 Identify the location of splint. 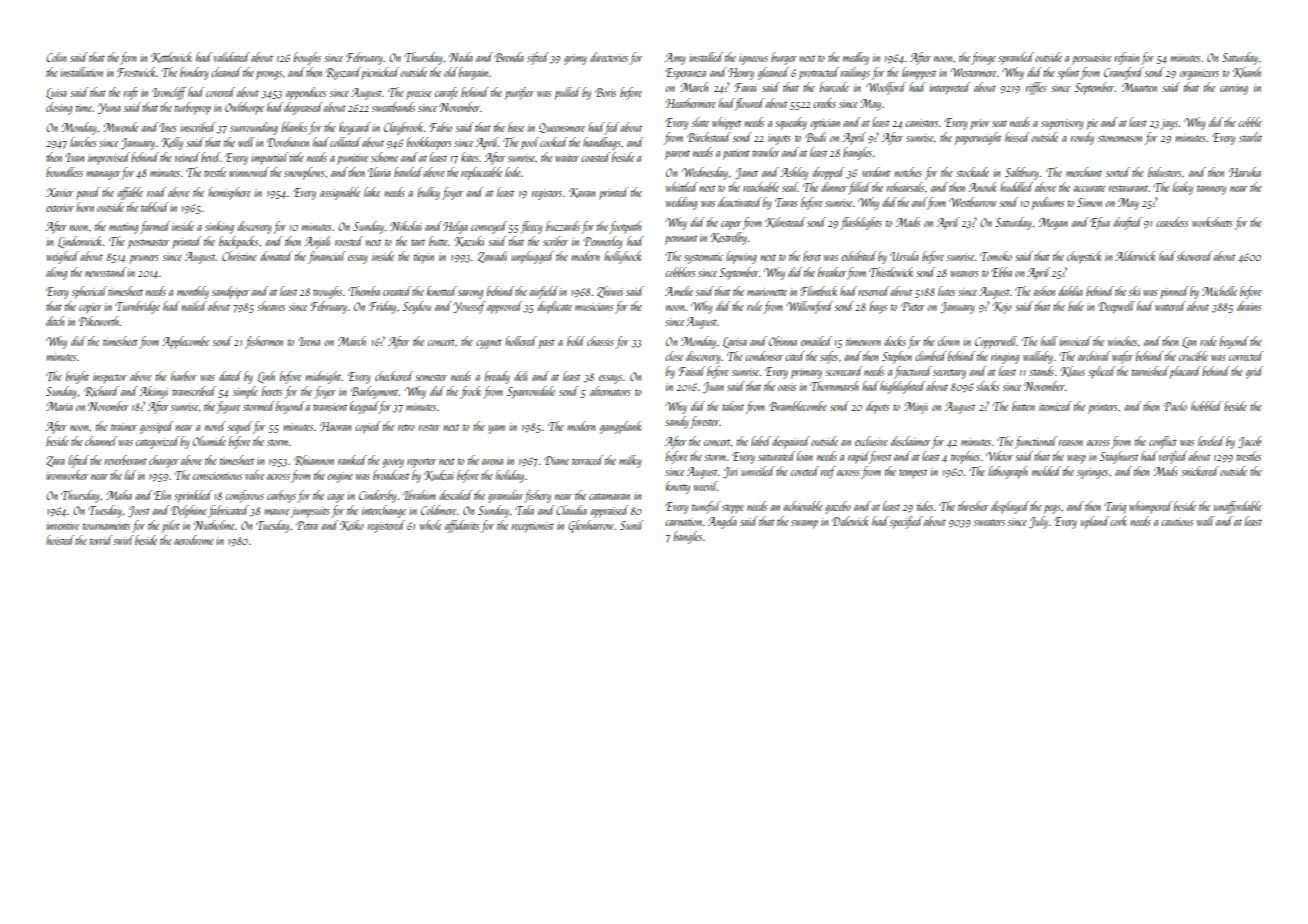
(1069, 73).
